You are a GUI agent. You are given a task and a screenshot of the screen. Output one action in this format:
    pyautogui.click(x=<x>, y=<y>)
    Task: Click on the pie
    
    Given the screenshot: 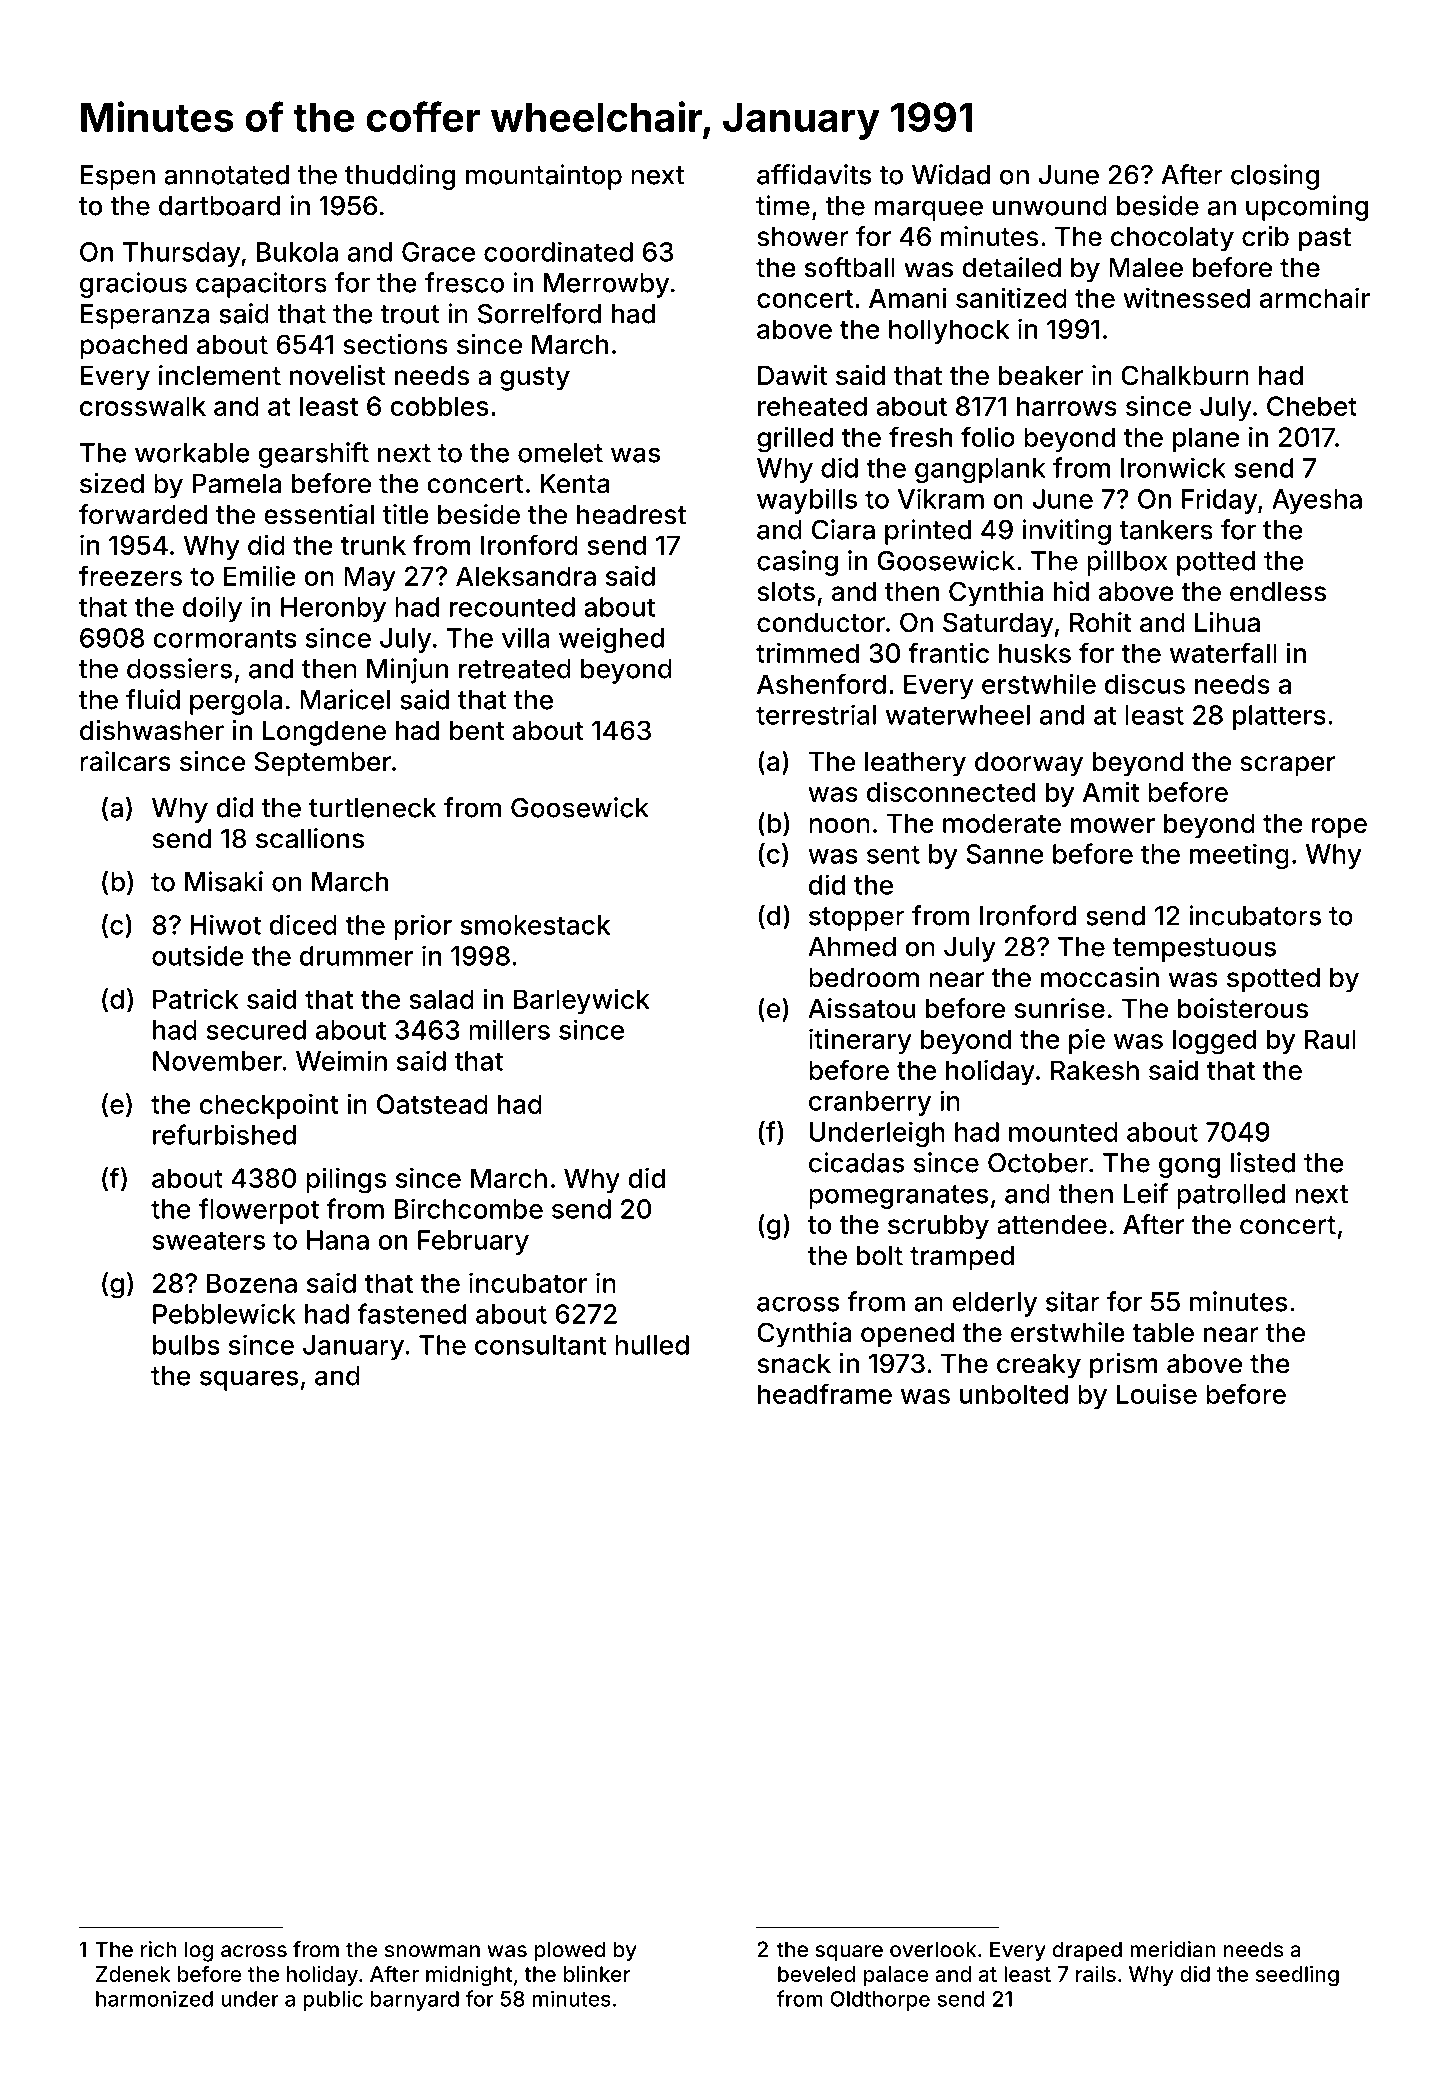 What is the action you would take?
    pyautogui.click(x=1087, y=1041)
